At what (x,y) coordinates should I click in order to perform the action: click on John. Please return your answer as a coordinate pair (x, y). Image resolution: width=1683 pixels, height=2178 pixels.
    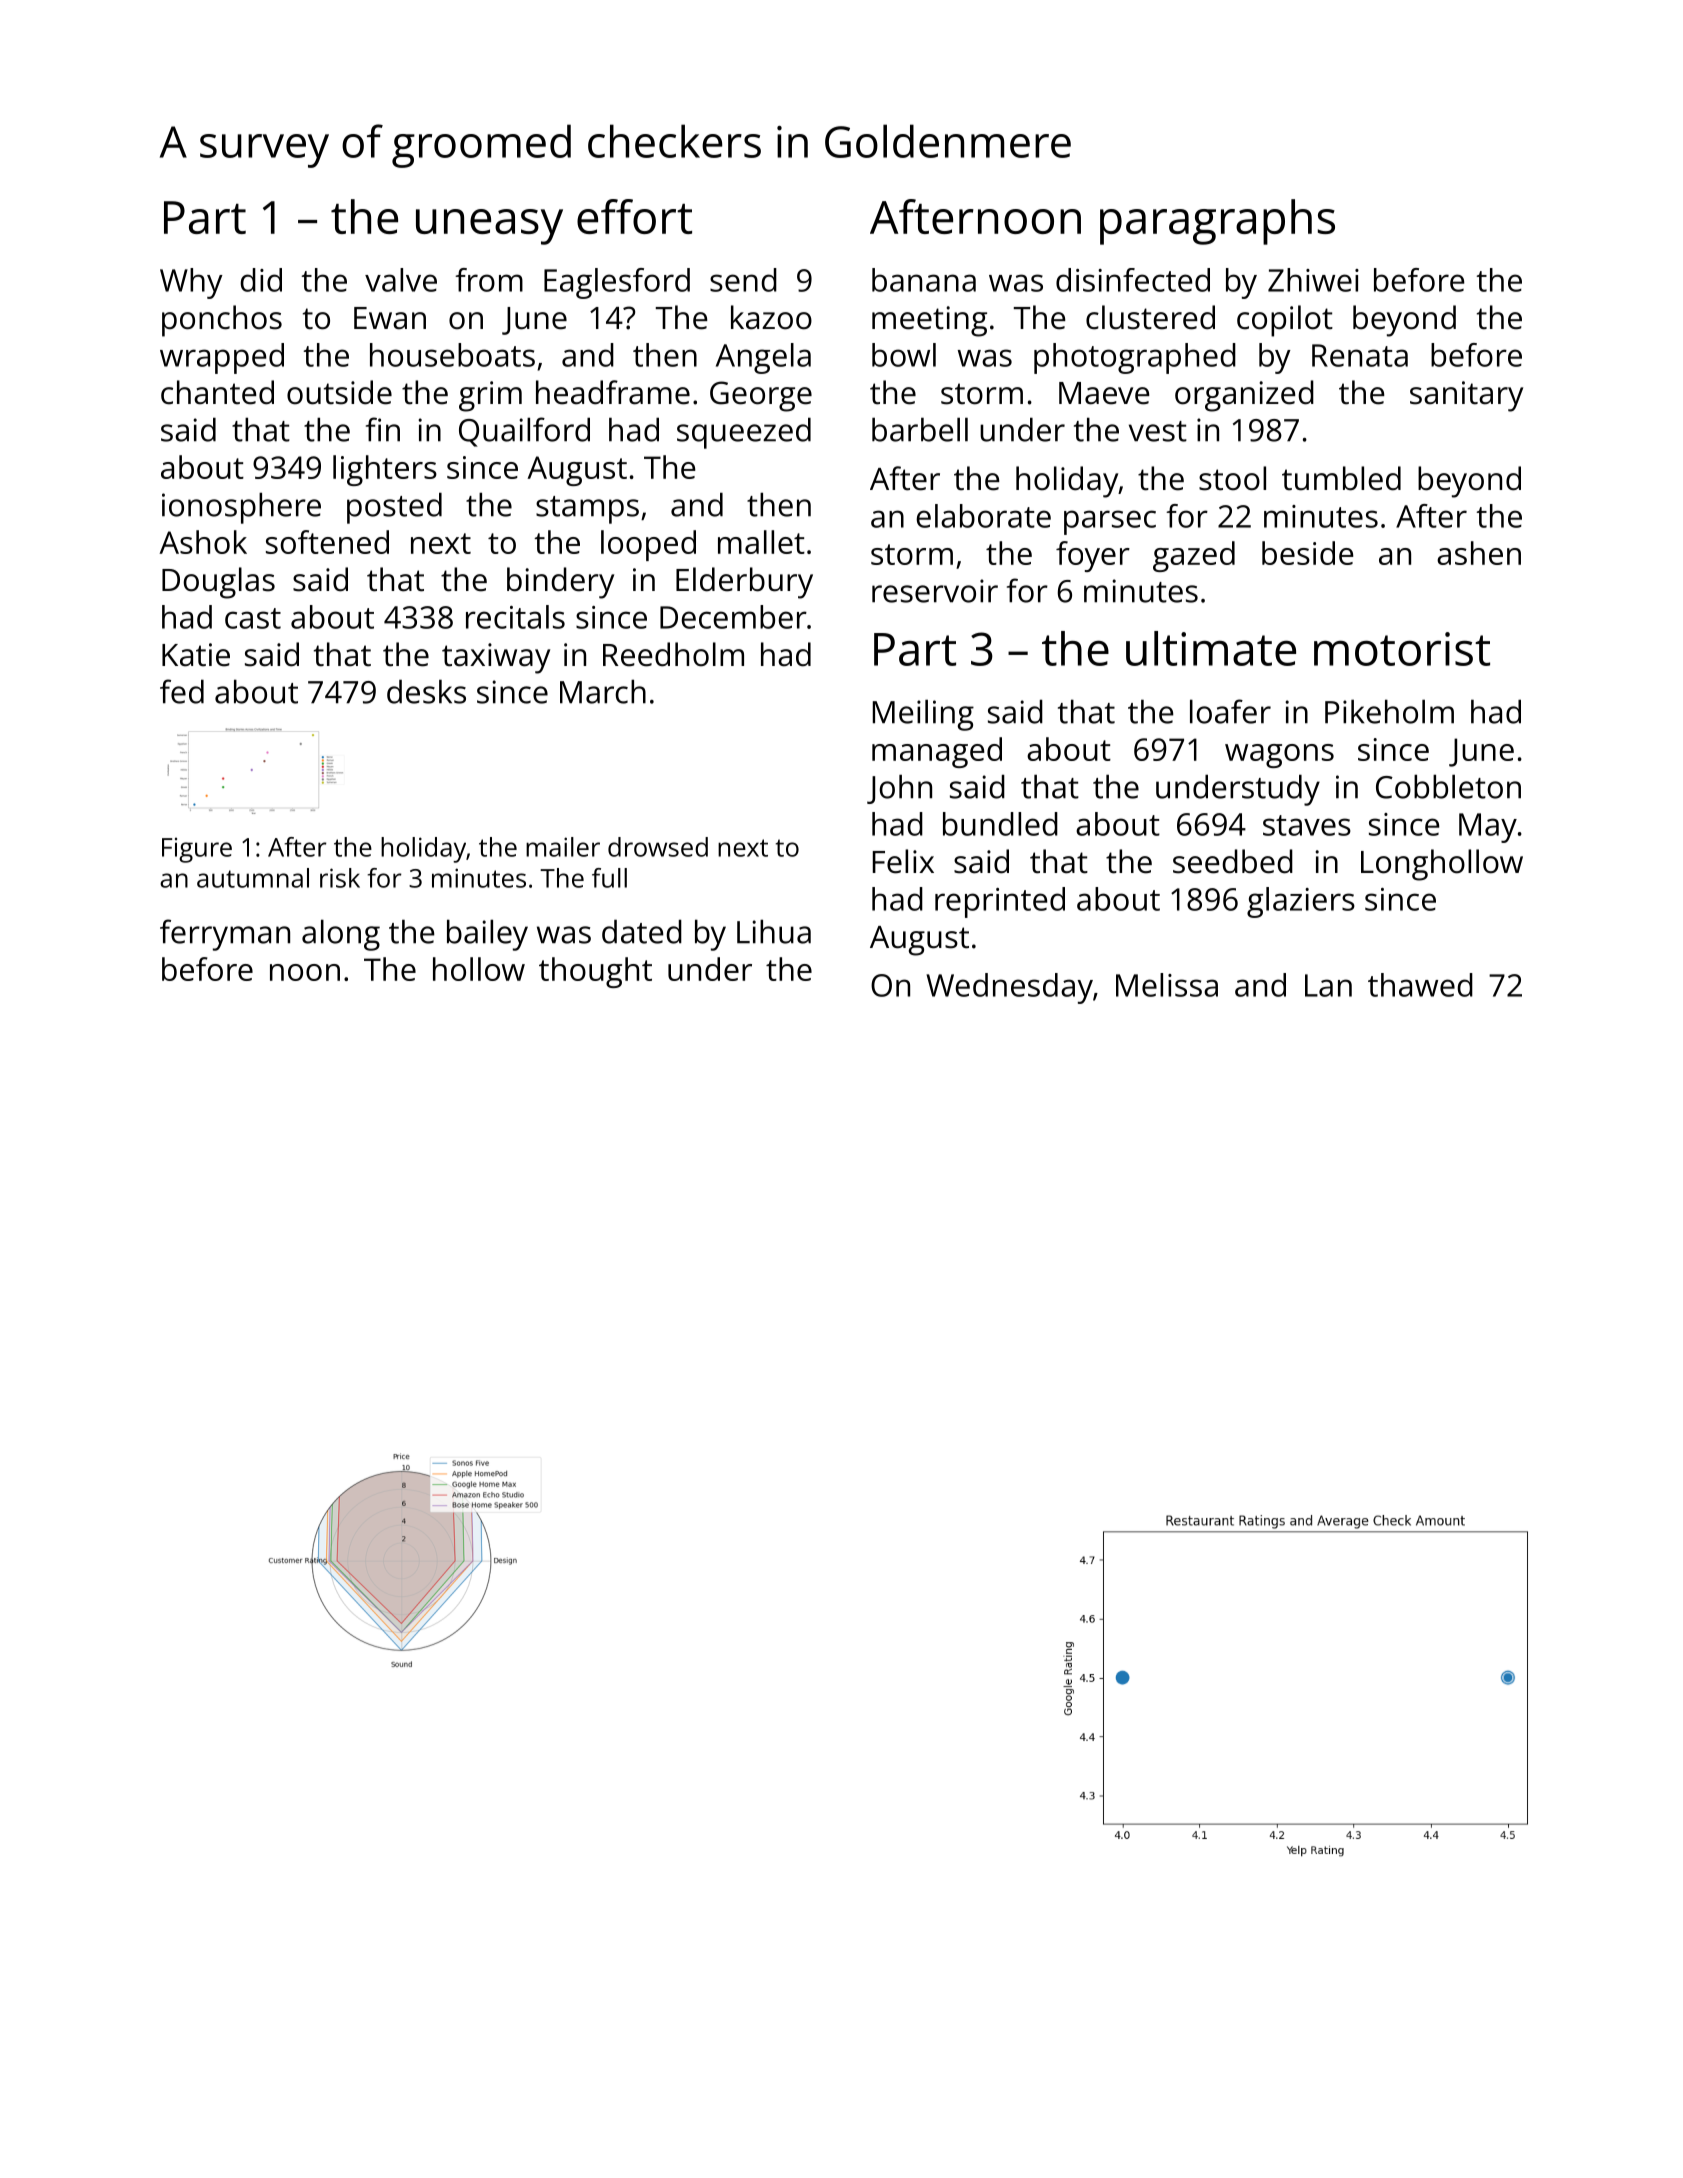
    Looking at the image, I should click on (899, 789).
